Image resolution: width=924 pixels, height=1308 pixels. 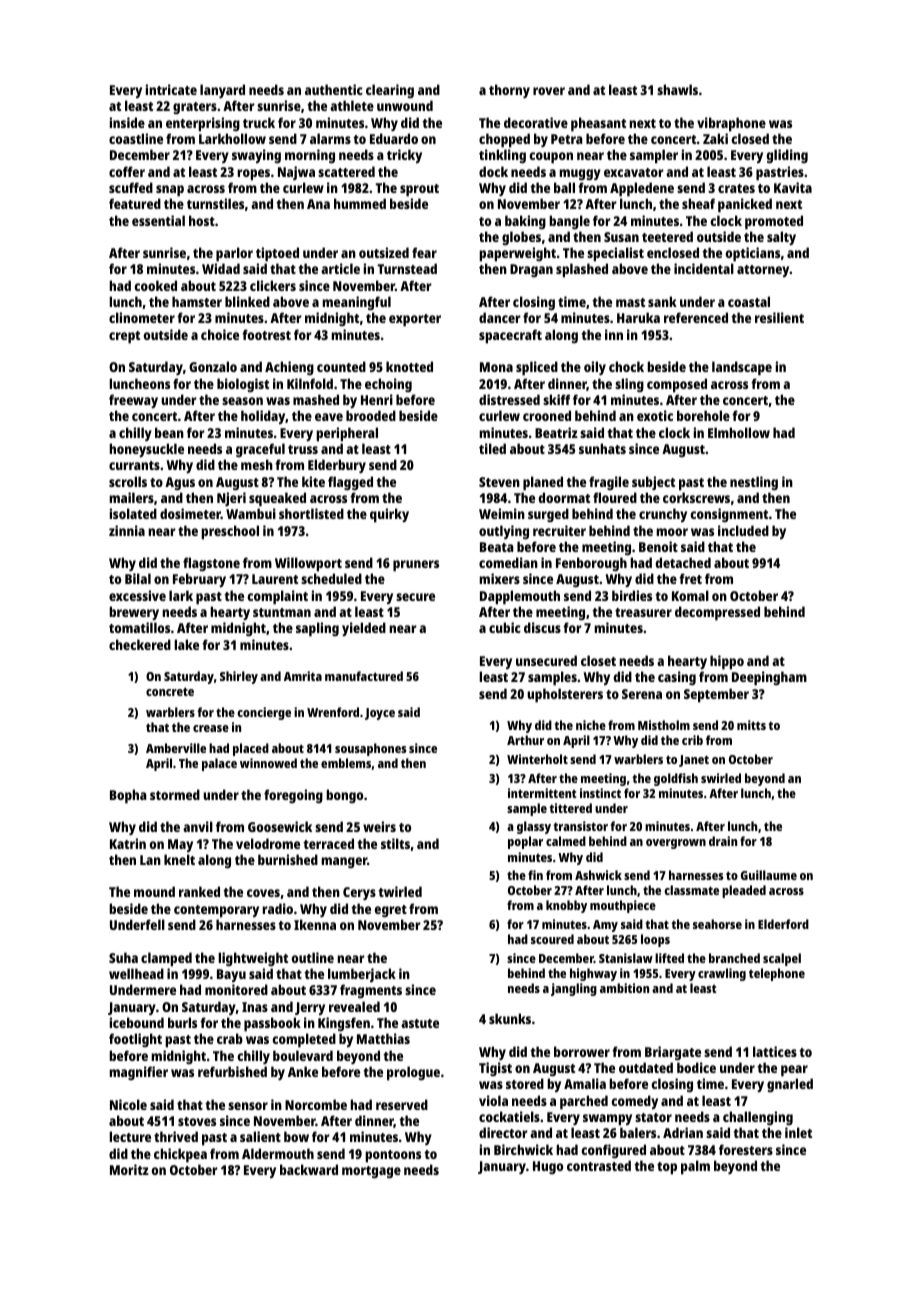 What do you see at coordinates (716, 695) in the screenshot?
I see `September` at bounding box center [716, 695].
